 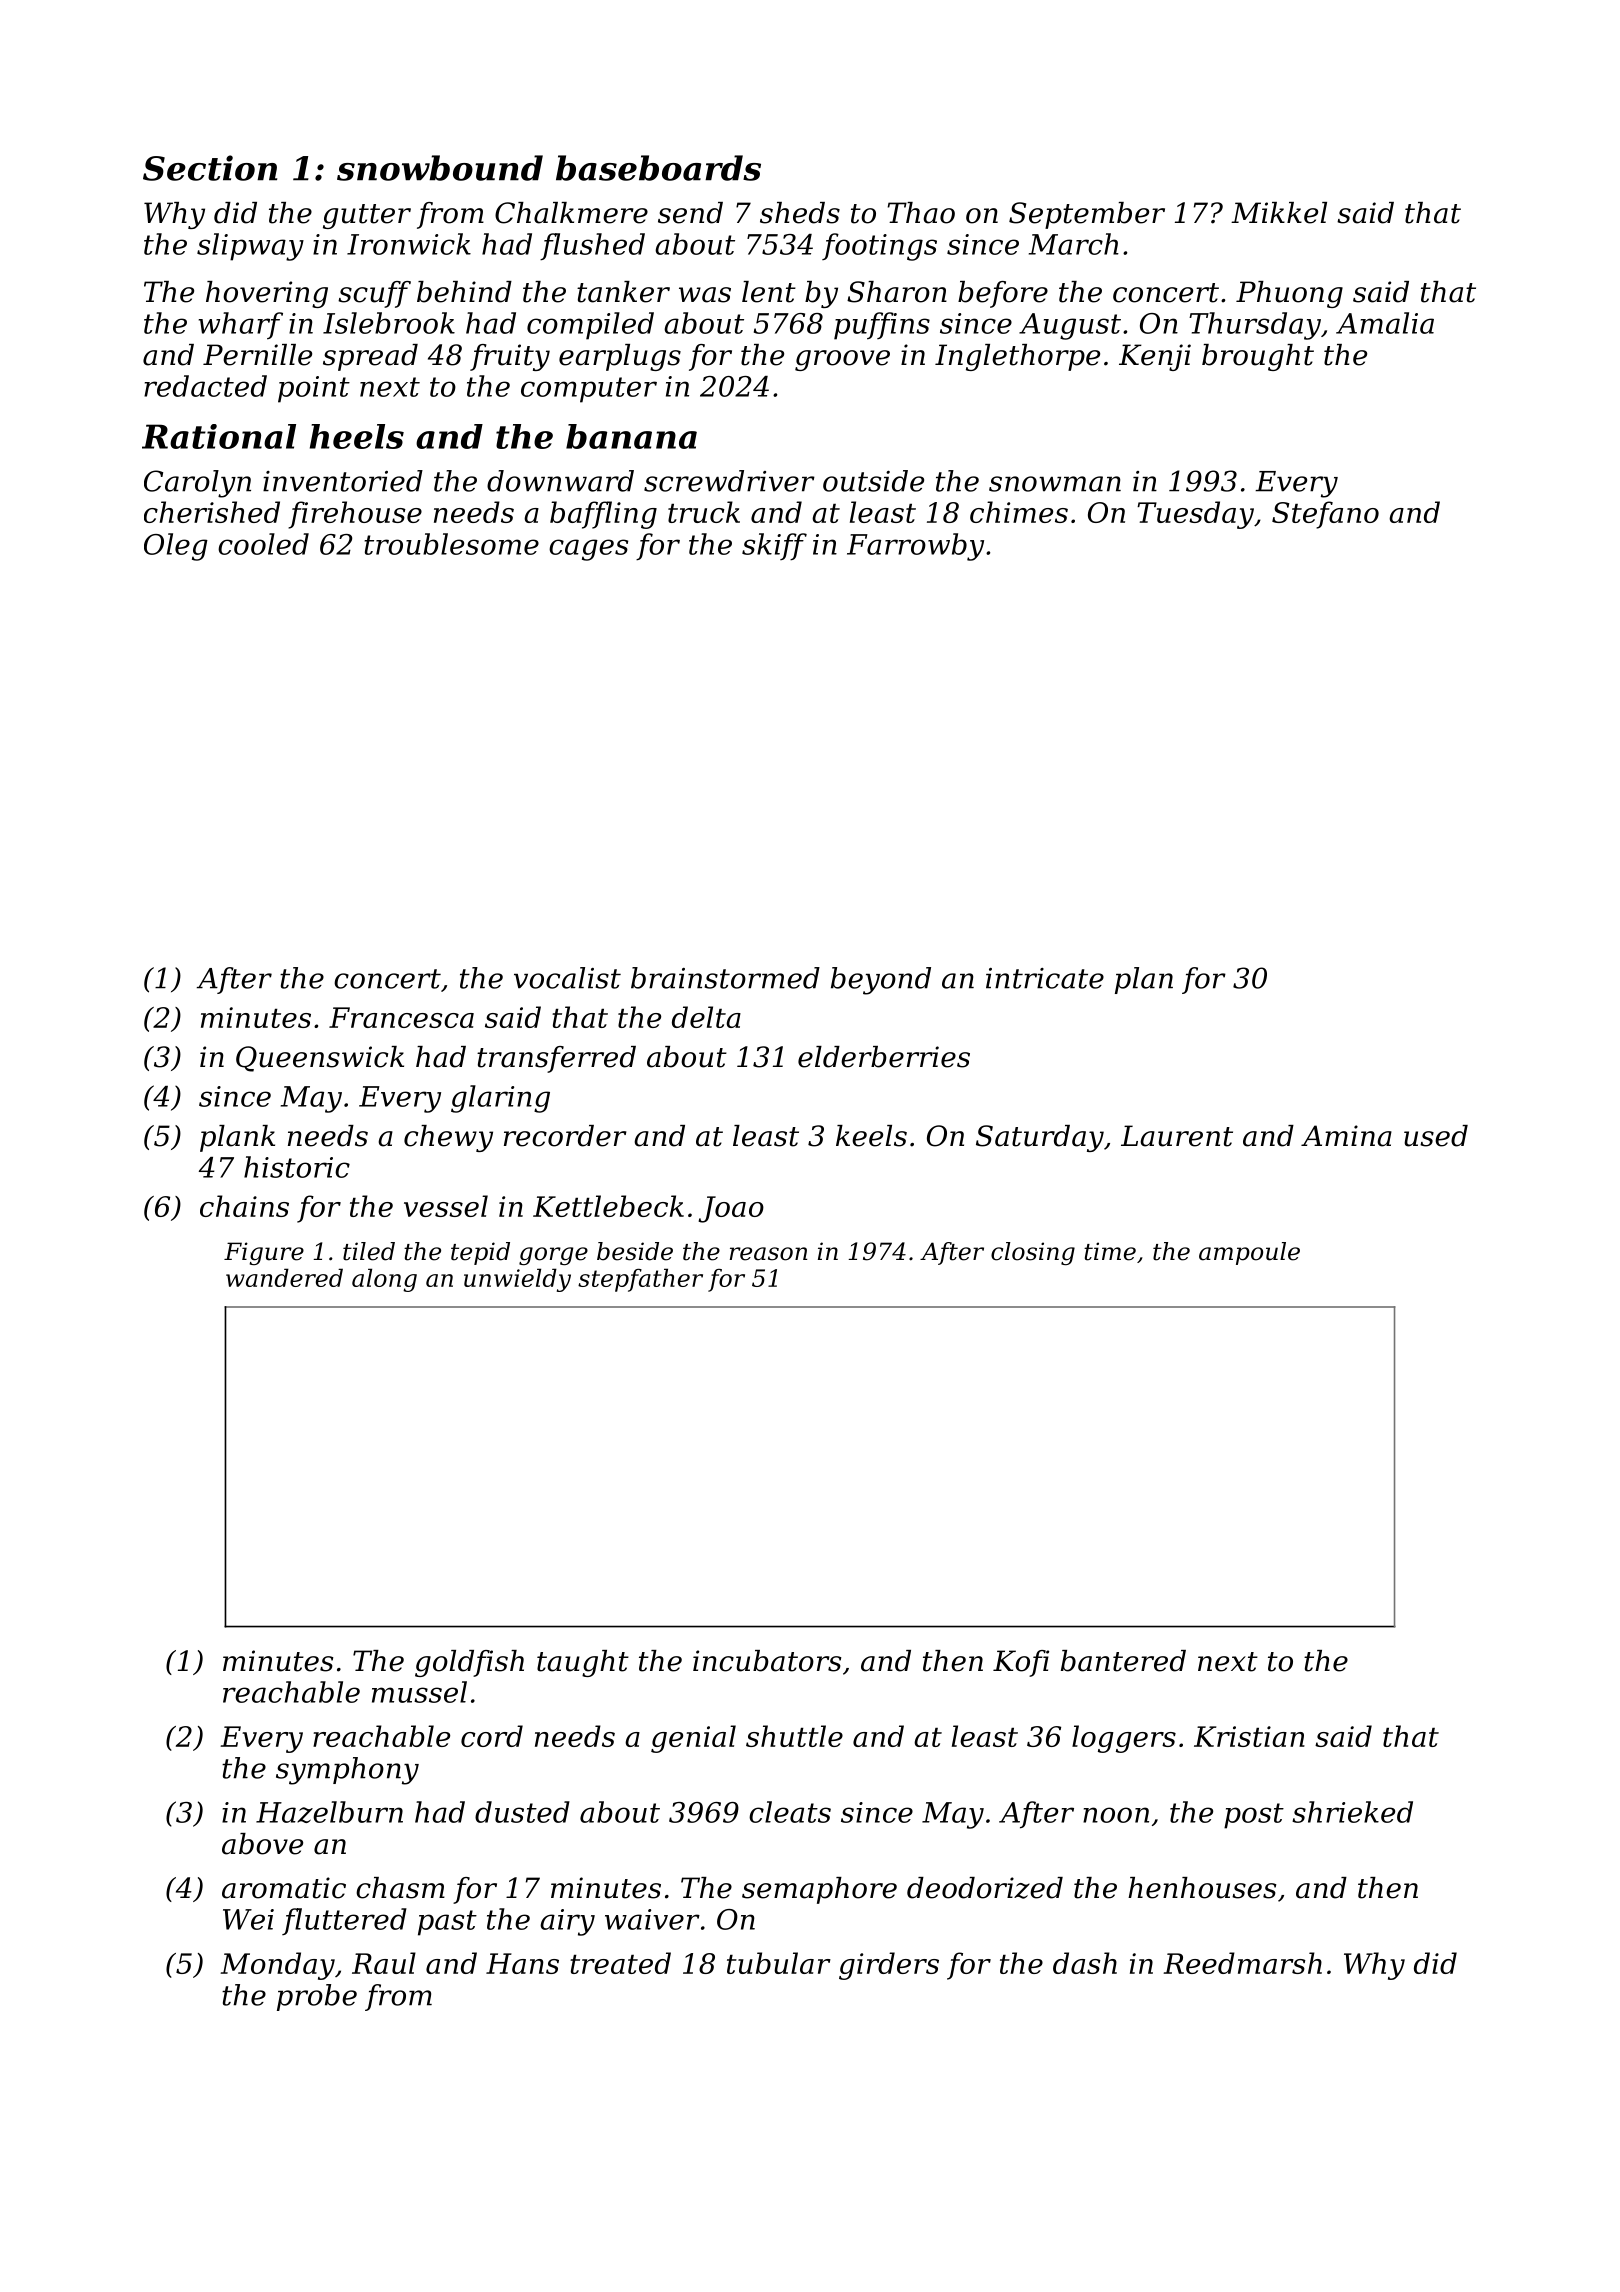 What do you see at coordinates (347, 1771) in the screenshot?
I see `symphony` at bounding box center [347, 1771].
